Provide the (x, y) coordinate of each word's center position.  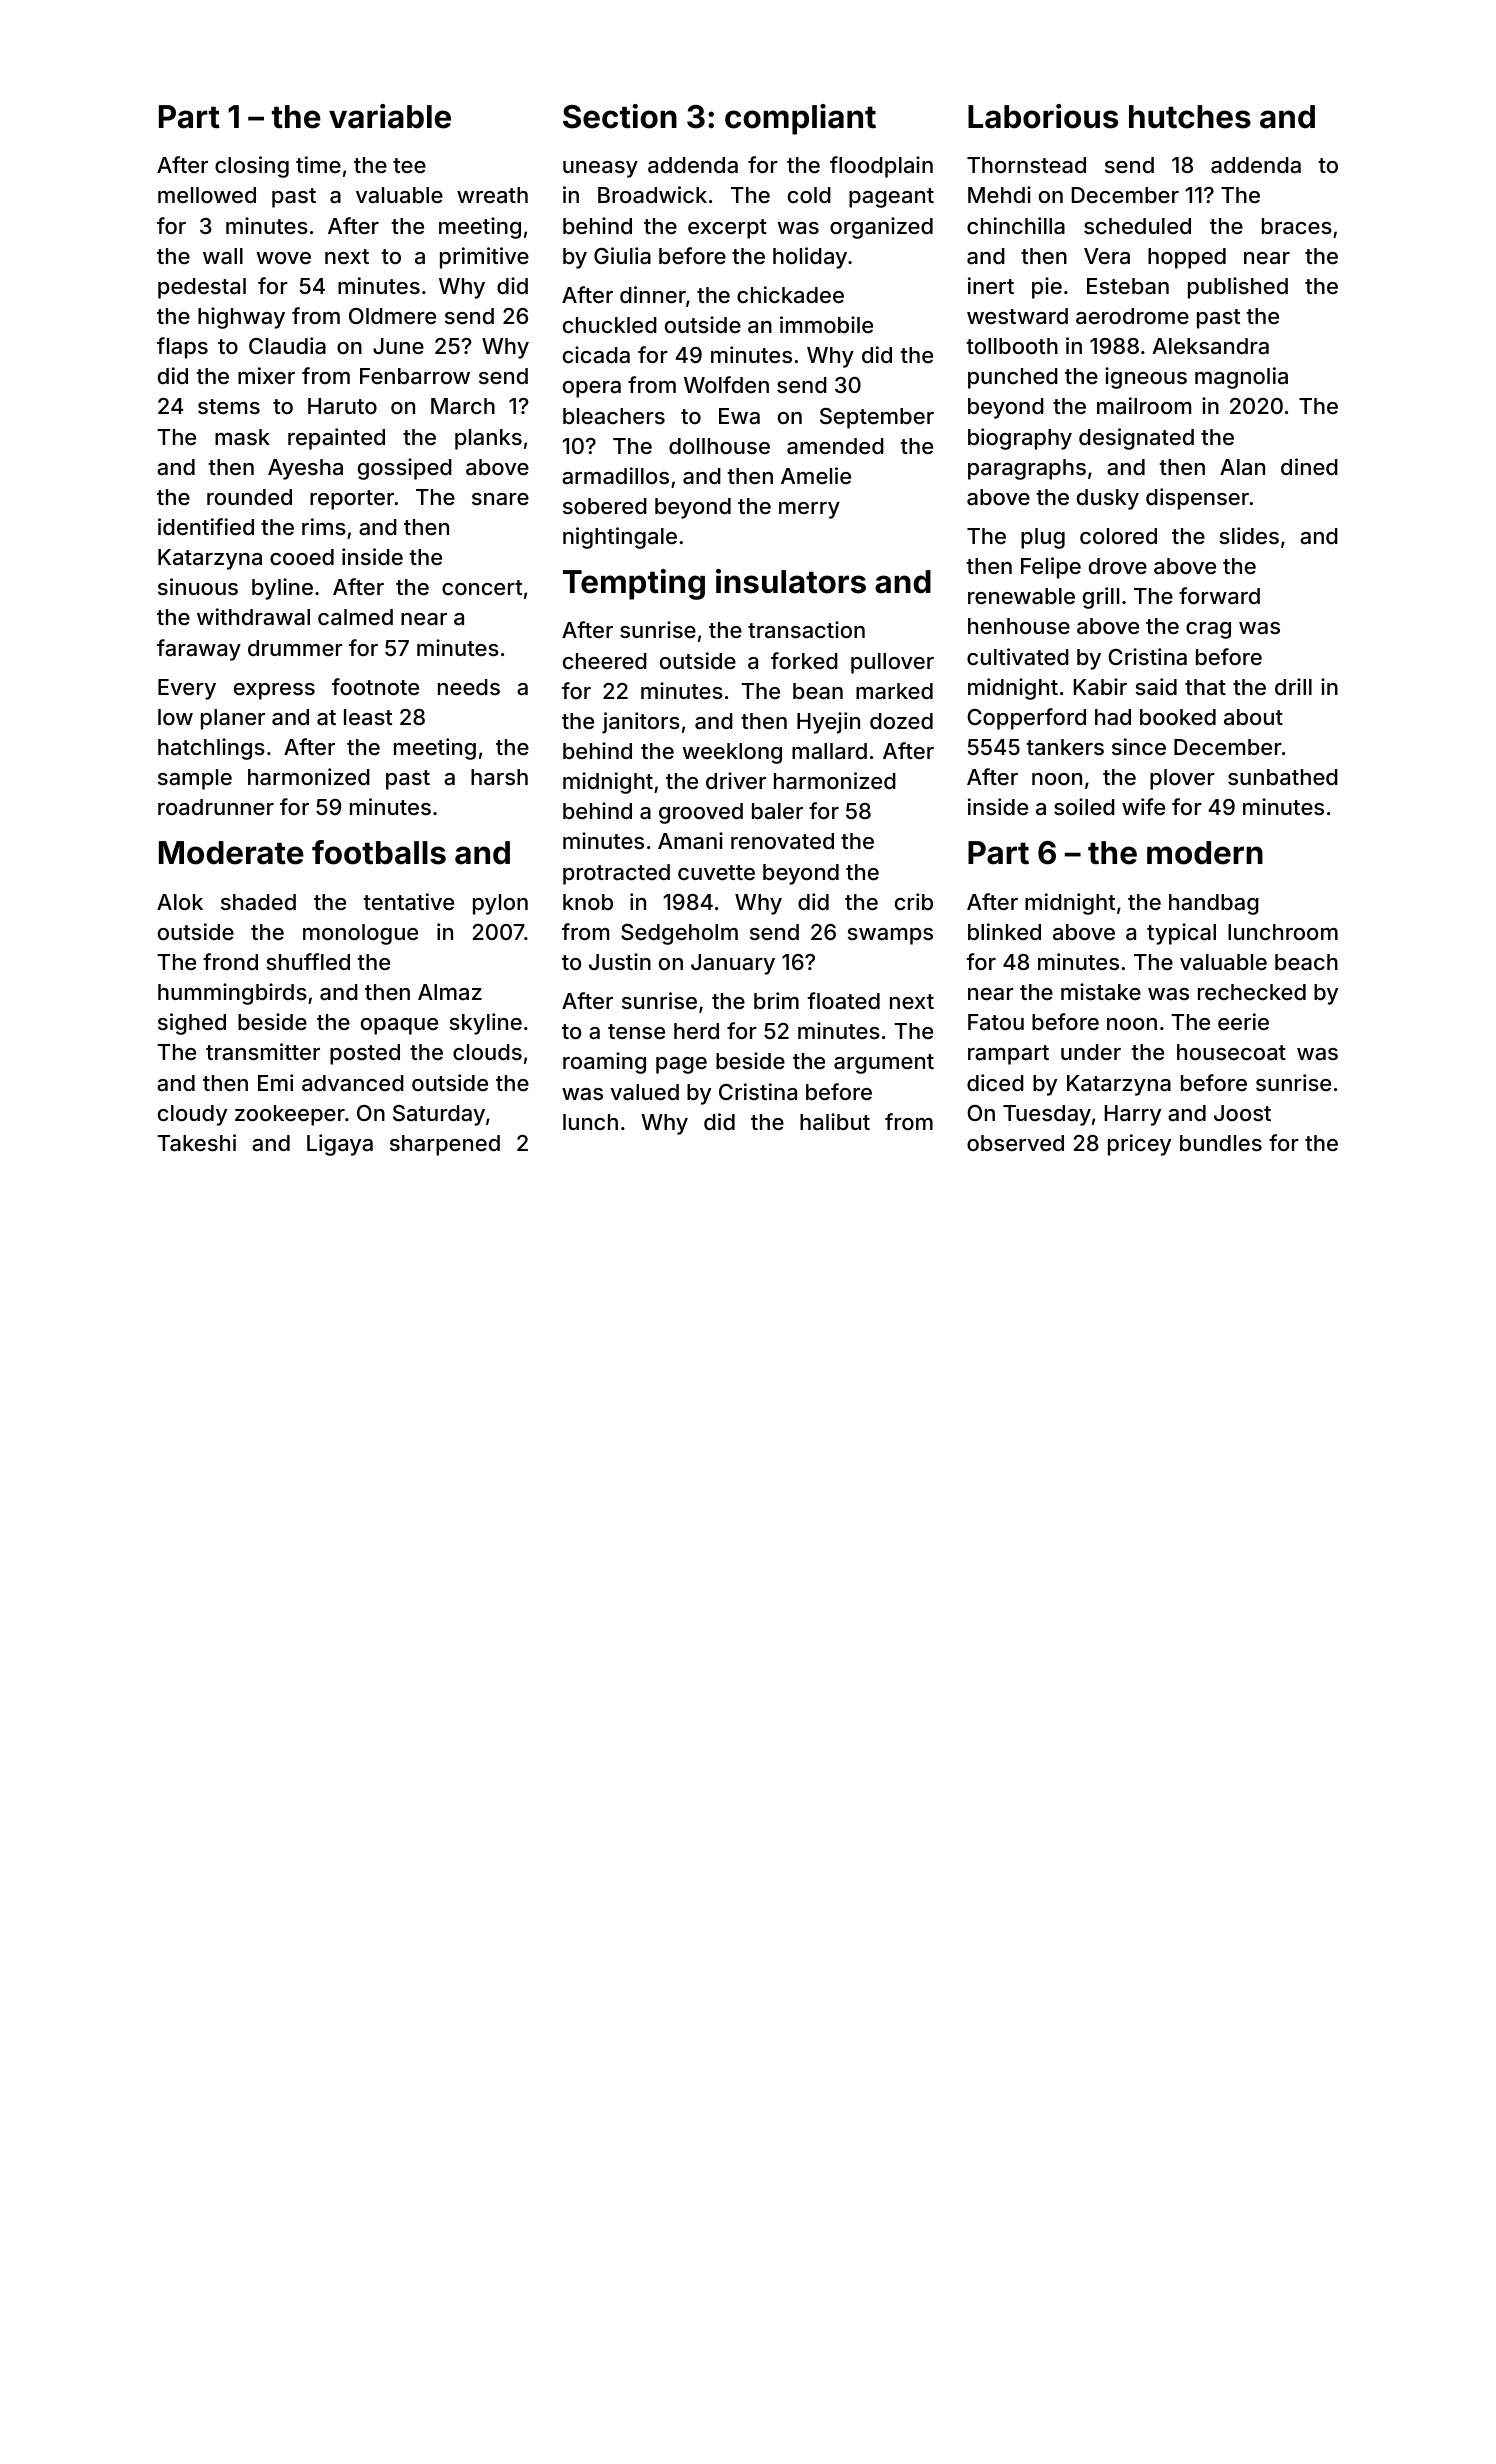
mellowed (207, 195)
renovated (782, 841)
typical (1181, 934)
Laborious (1043, 116)
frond (230, 961)
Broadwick (652, 195)
